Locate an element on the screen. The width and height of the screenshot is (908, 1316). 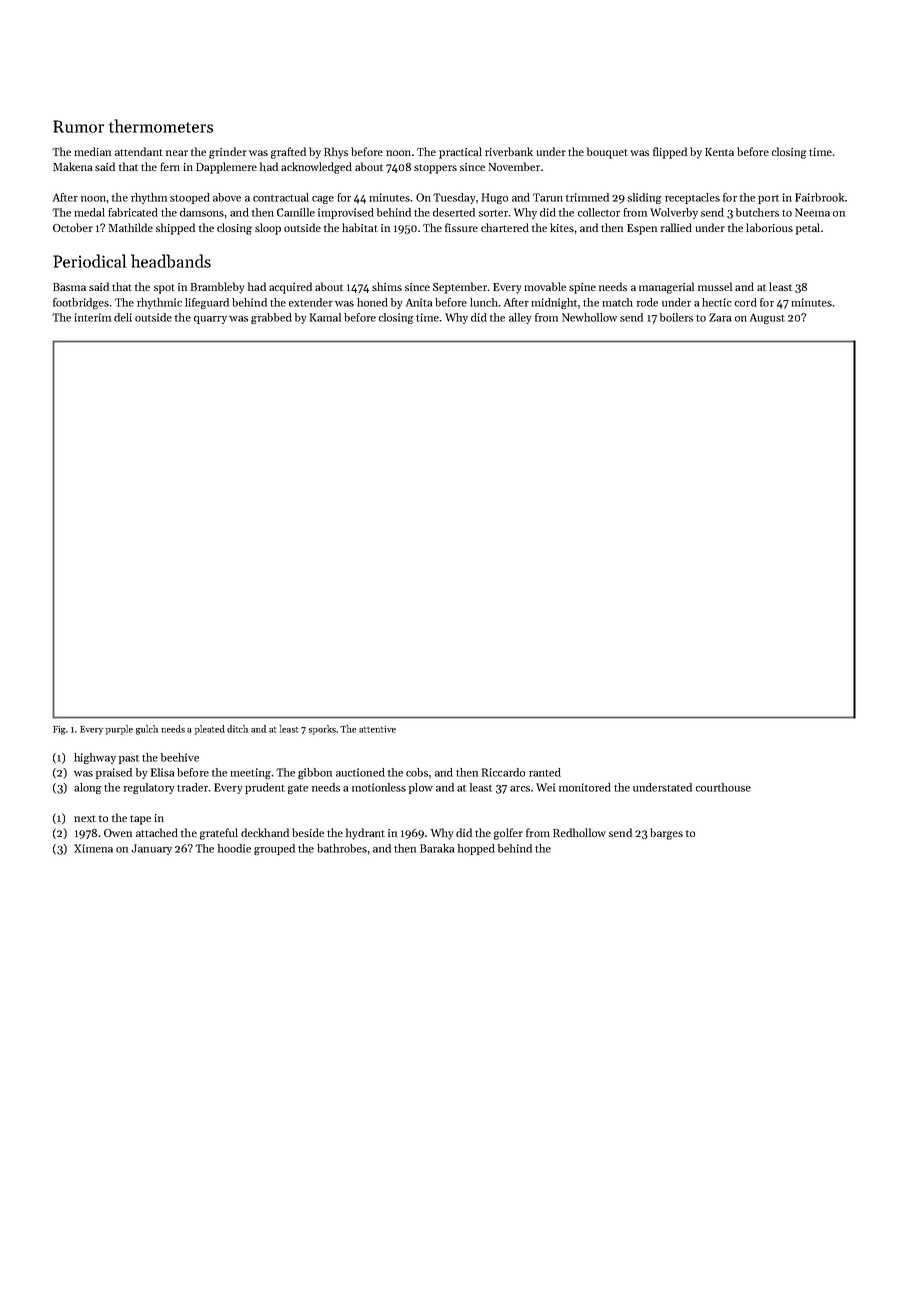
flipped is located at coordinates (670, 153).
